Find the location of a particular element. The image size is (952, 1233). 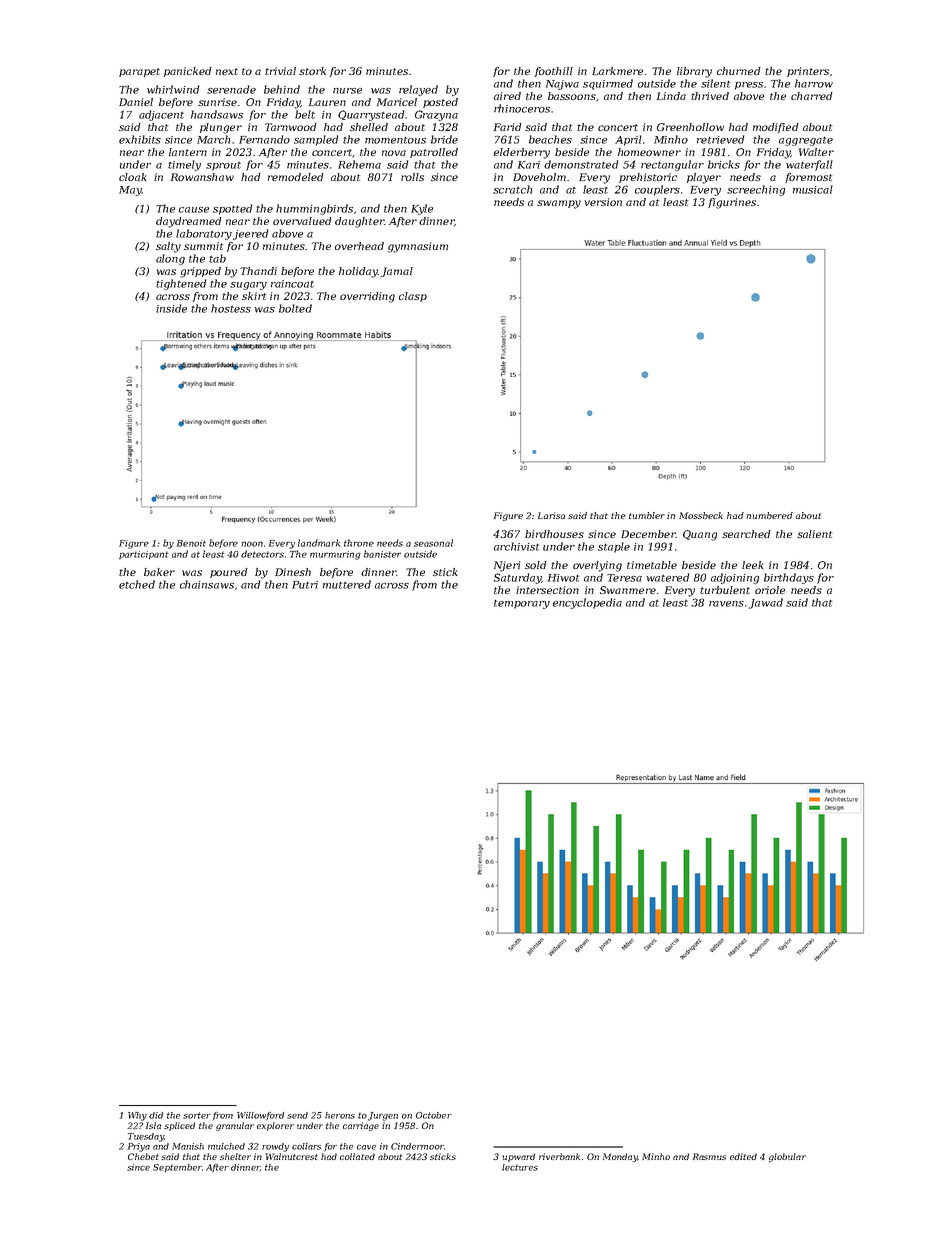

collated is located at coordinates (357, 1156).
